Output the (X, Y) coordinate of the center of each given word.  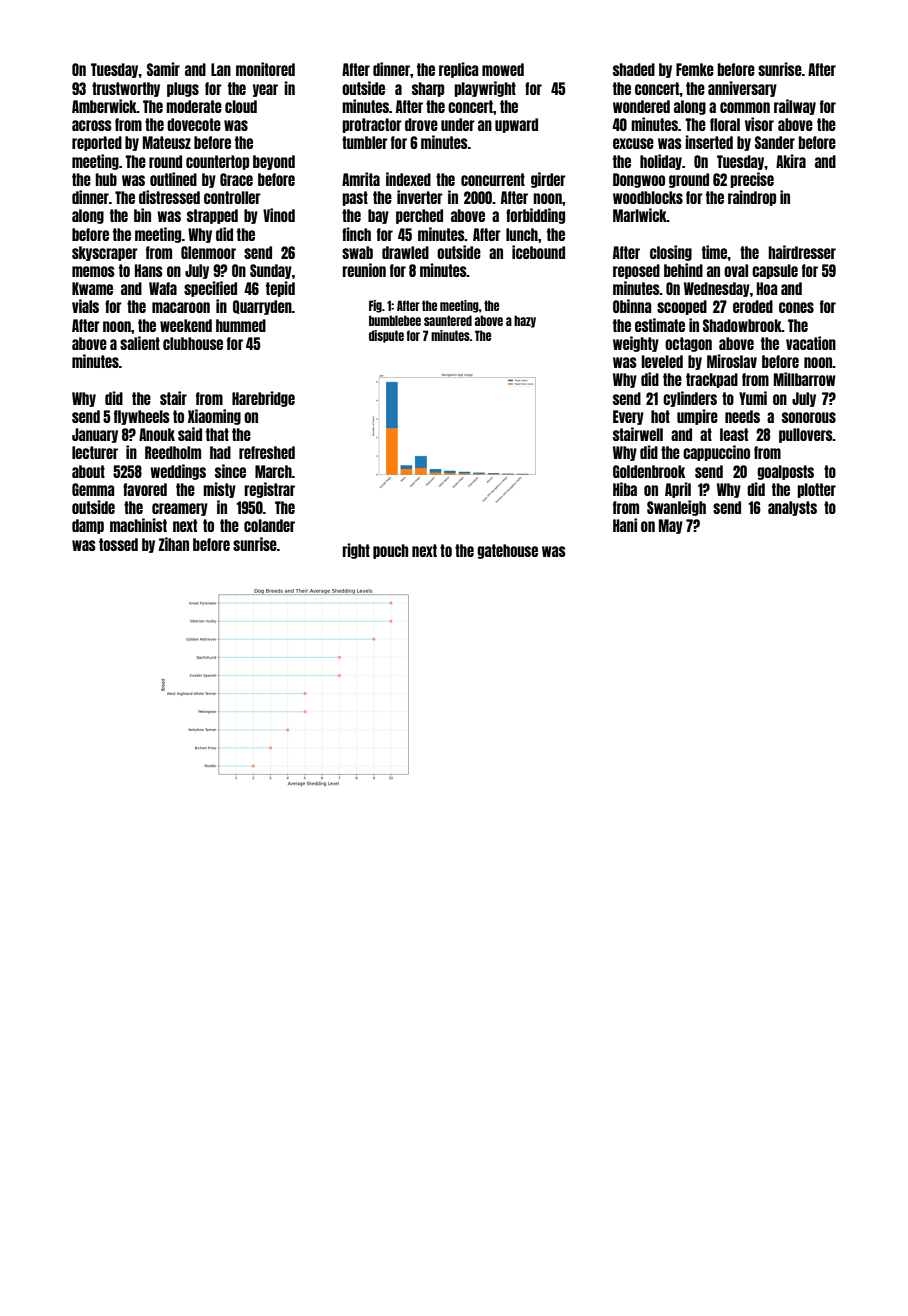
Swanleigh (676, 508)
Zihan (174, 544)
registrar (269, 490)
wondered (641, 106)
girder (548, 180)
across (92, 125)
